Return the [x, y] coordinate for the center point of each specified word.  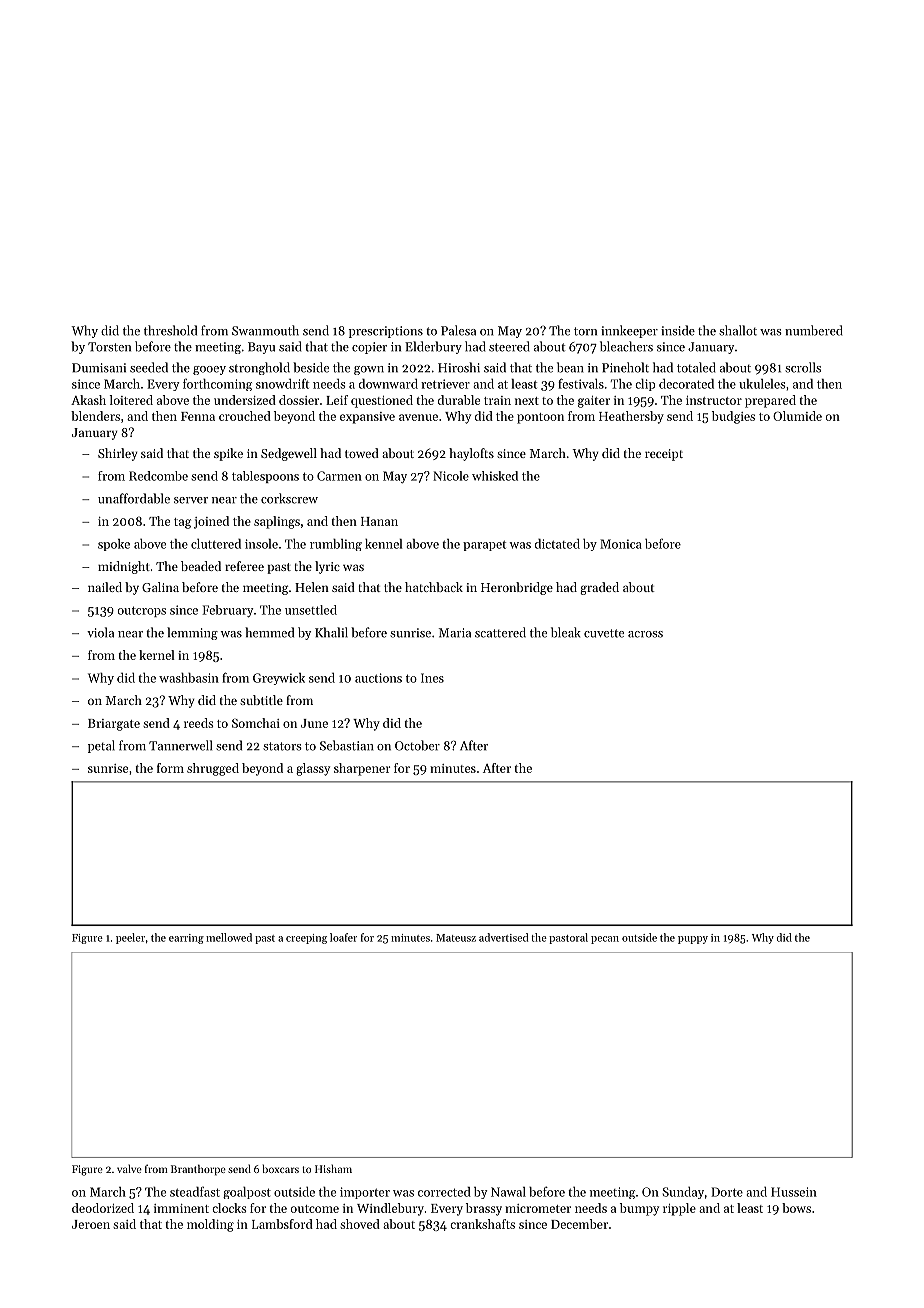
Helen [312, 587]
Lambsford [282, 1224]
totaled [696, 367]
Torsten [109, 347]
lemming [192, 633]
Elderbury [433, 347]
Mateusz [456, 938]
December [579, 1224]
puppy [693, 940]
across [645, 634]
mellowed [229, 937]
